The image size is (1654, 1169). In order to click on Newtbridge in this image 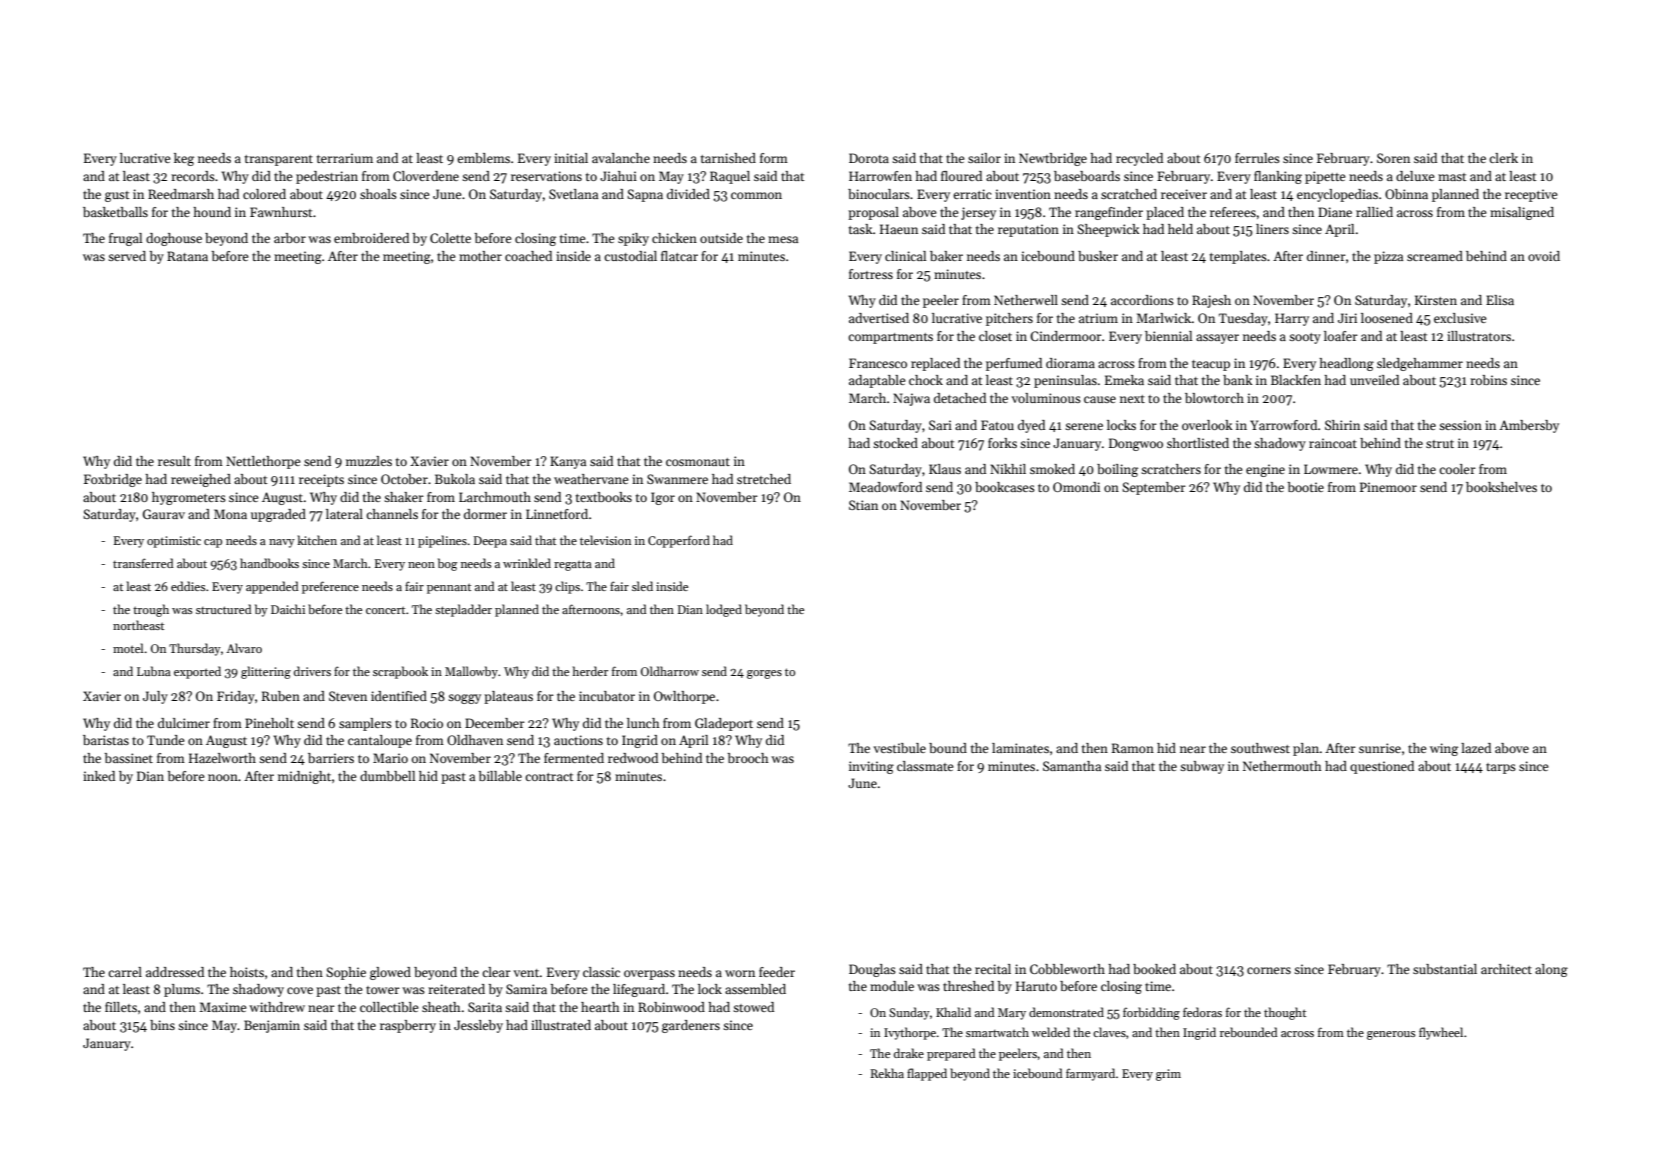, I will do `click(1053, 159)`.
